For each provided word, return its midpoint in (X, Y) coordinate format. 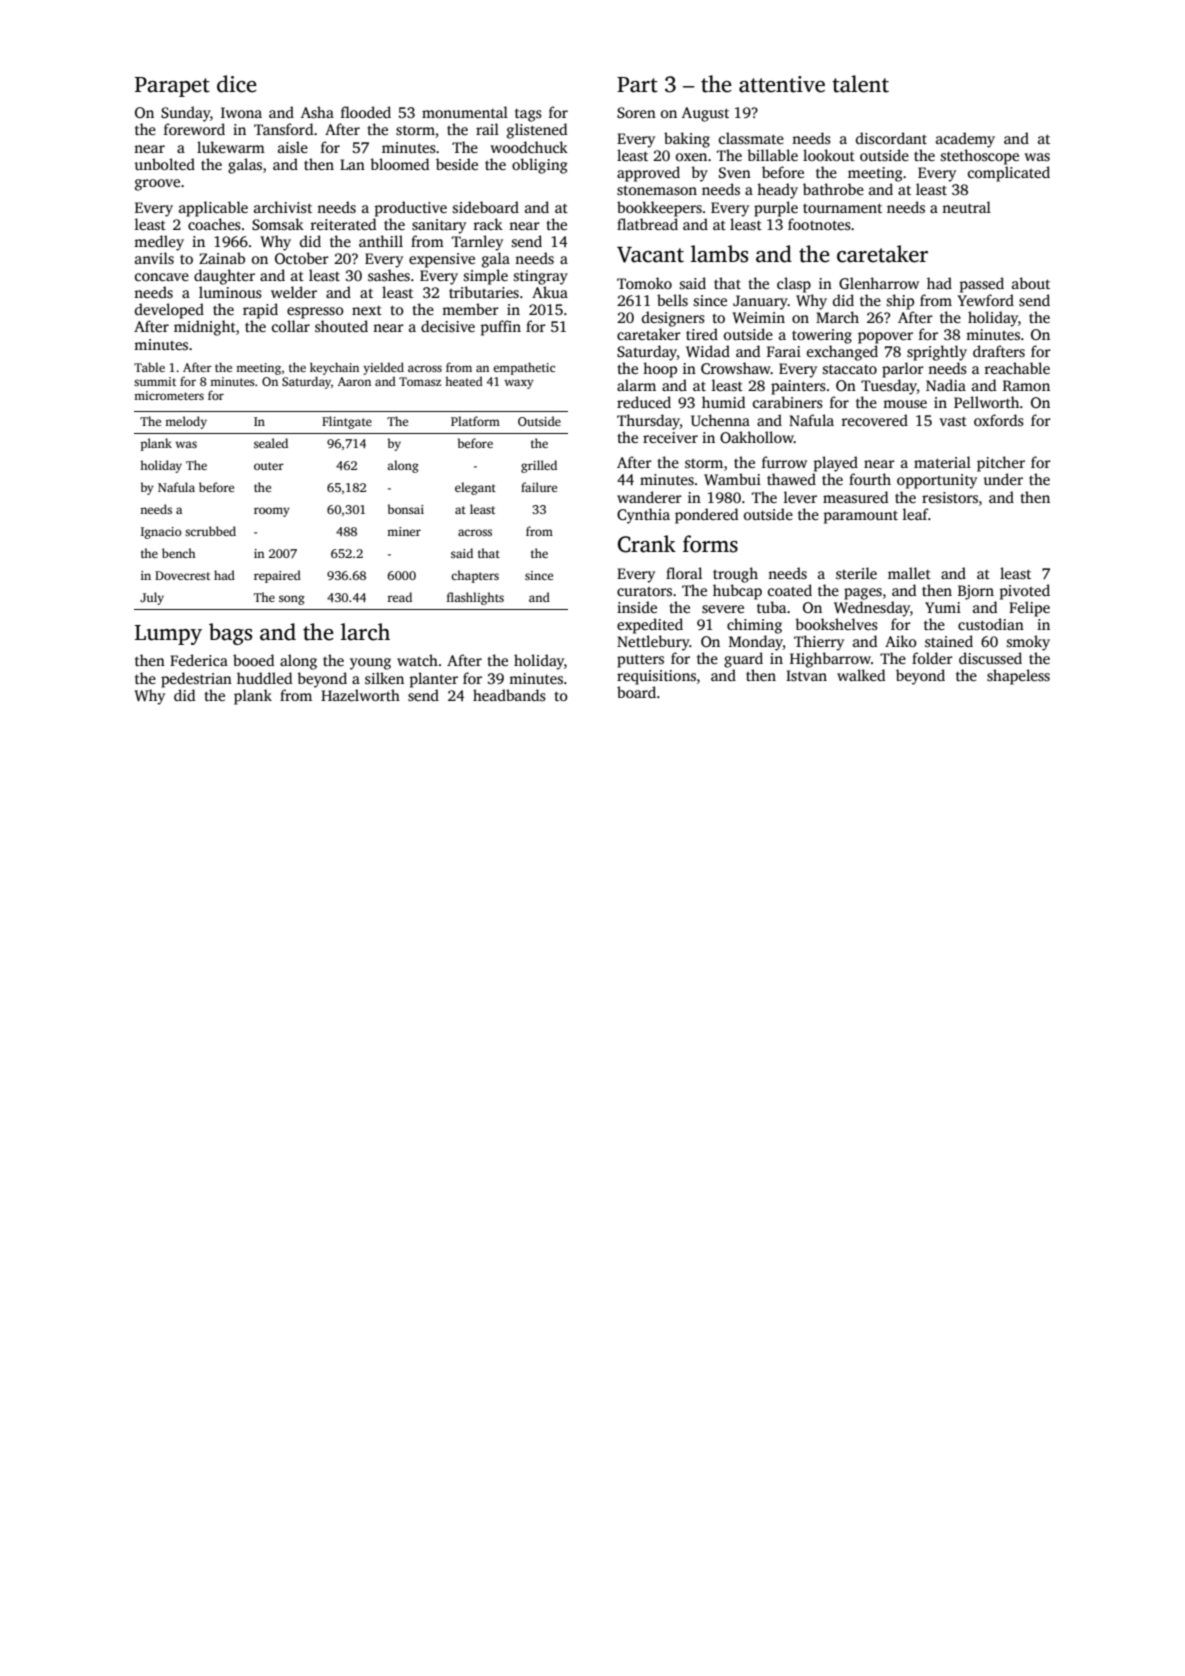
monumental (465, 112)
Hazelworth (360, 695)
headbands (509, 695)
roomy (272, 512)
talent (860, 84)
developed (169, 311)
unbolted (165, 164)
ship (900, 302)
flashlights (475, 598)
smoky (1028, 643)
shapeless (1018, 677)
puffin (501, 328)
